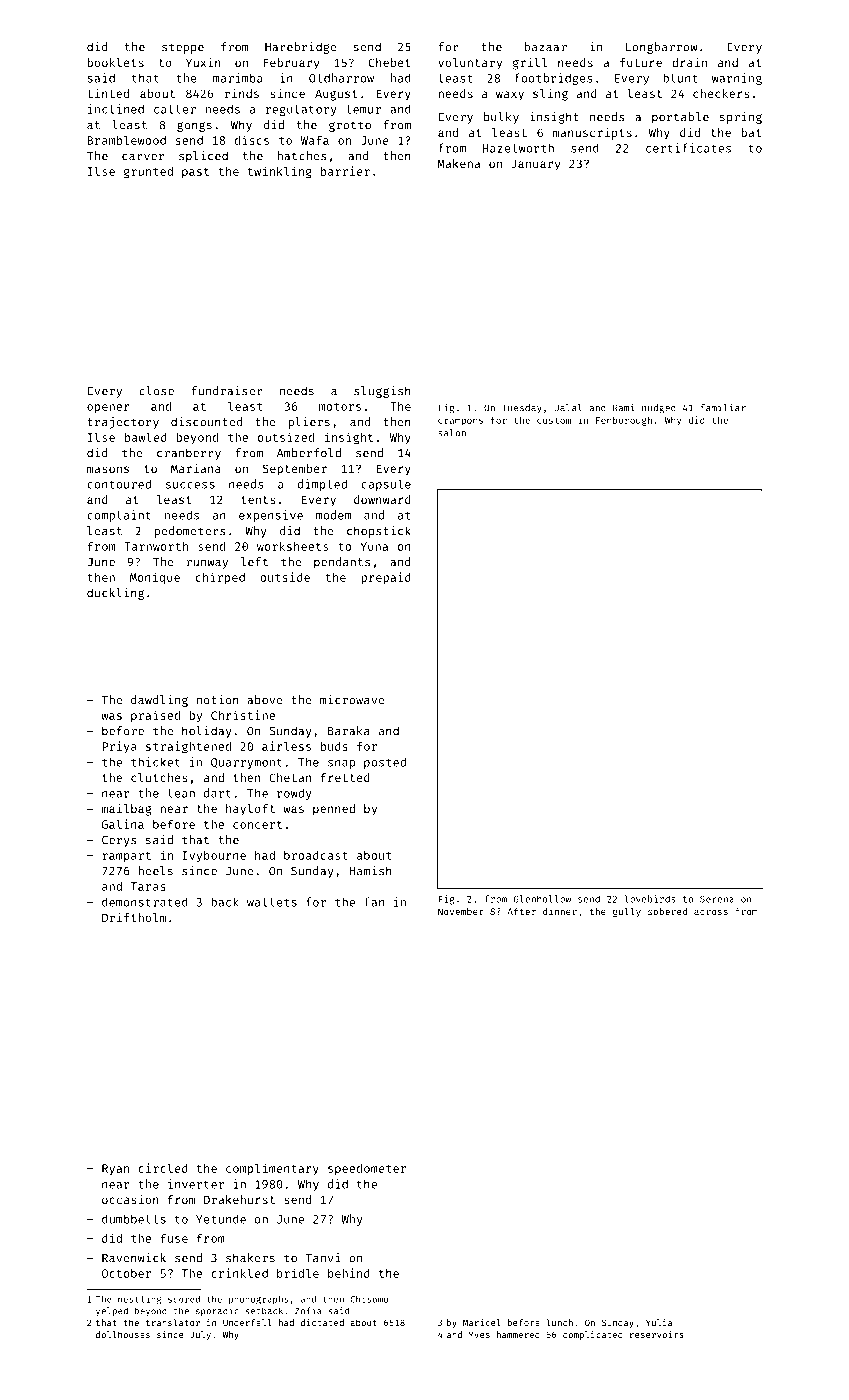  Describe the element at coordinates (134, 917) in the page. I see `Driftholm` at that location.
